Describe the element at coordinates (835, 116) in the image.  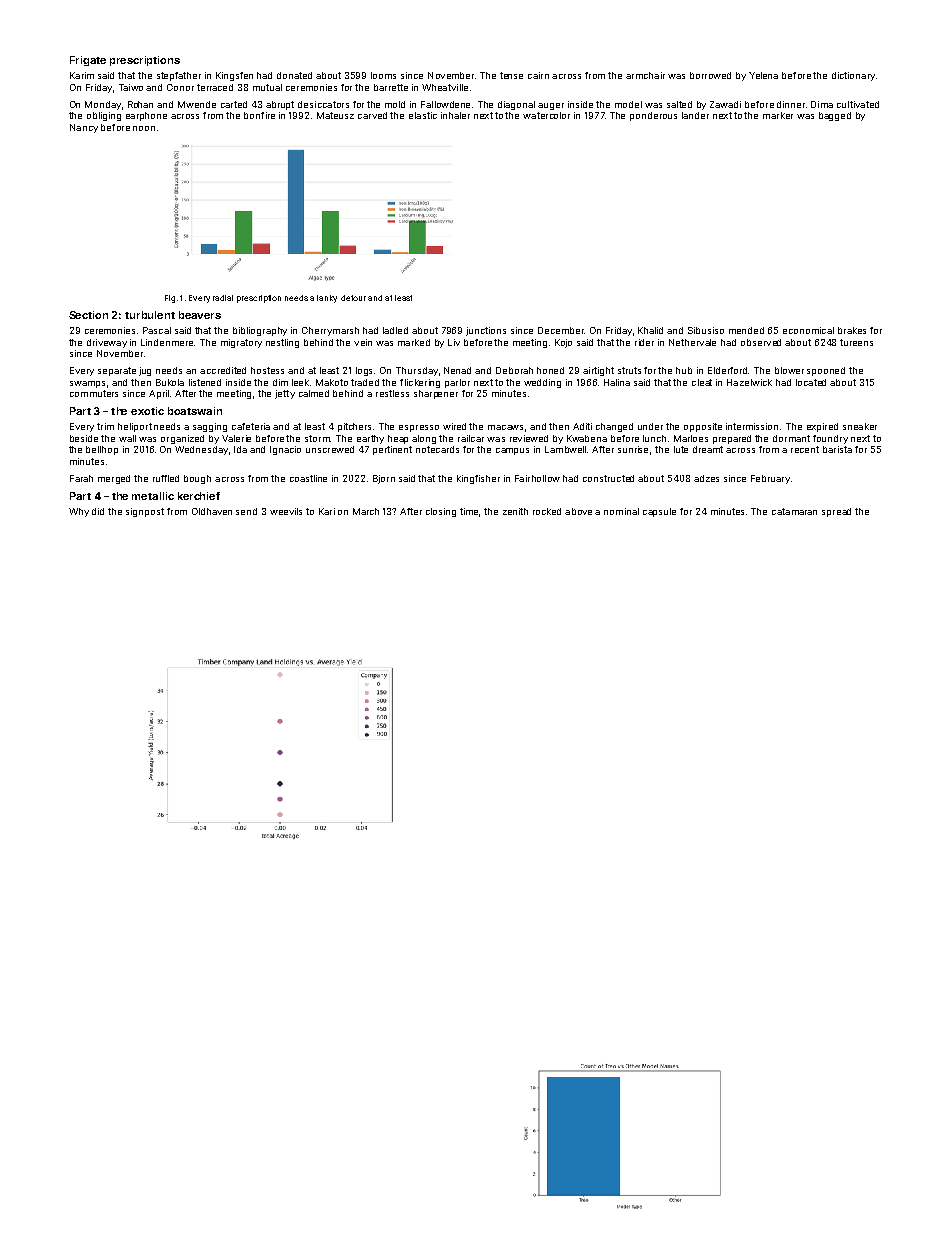
I see `bagged` at that location.
